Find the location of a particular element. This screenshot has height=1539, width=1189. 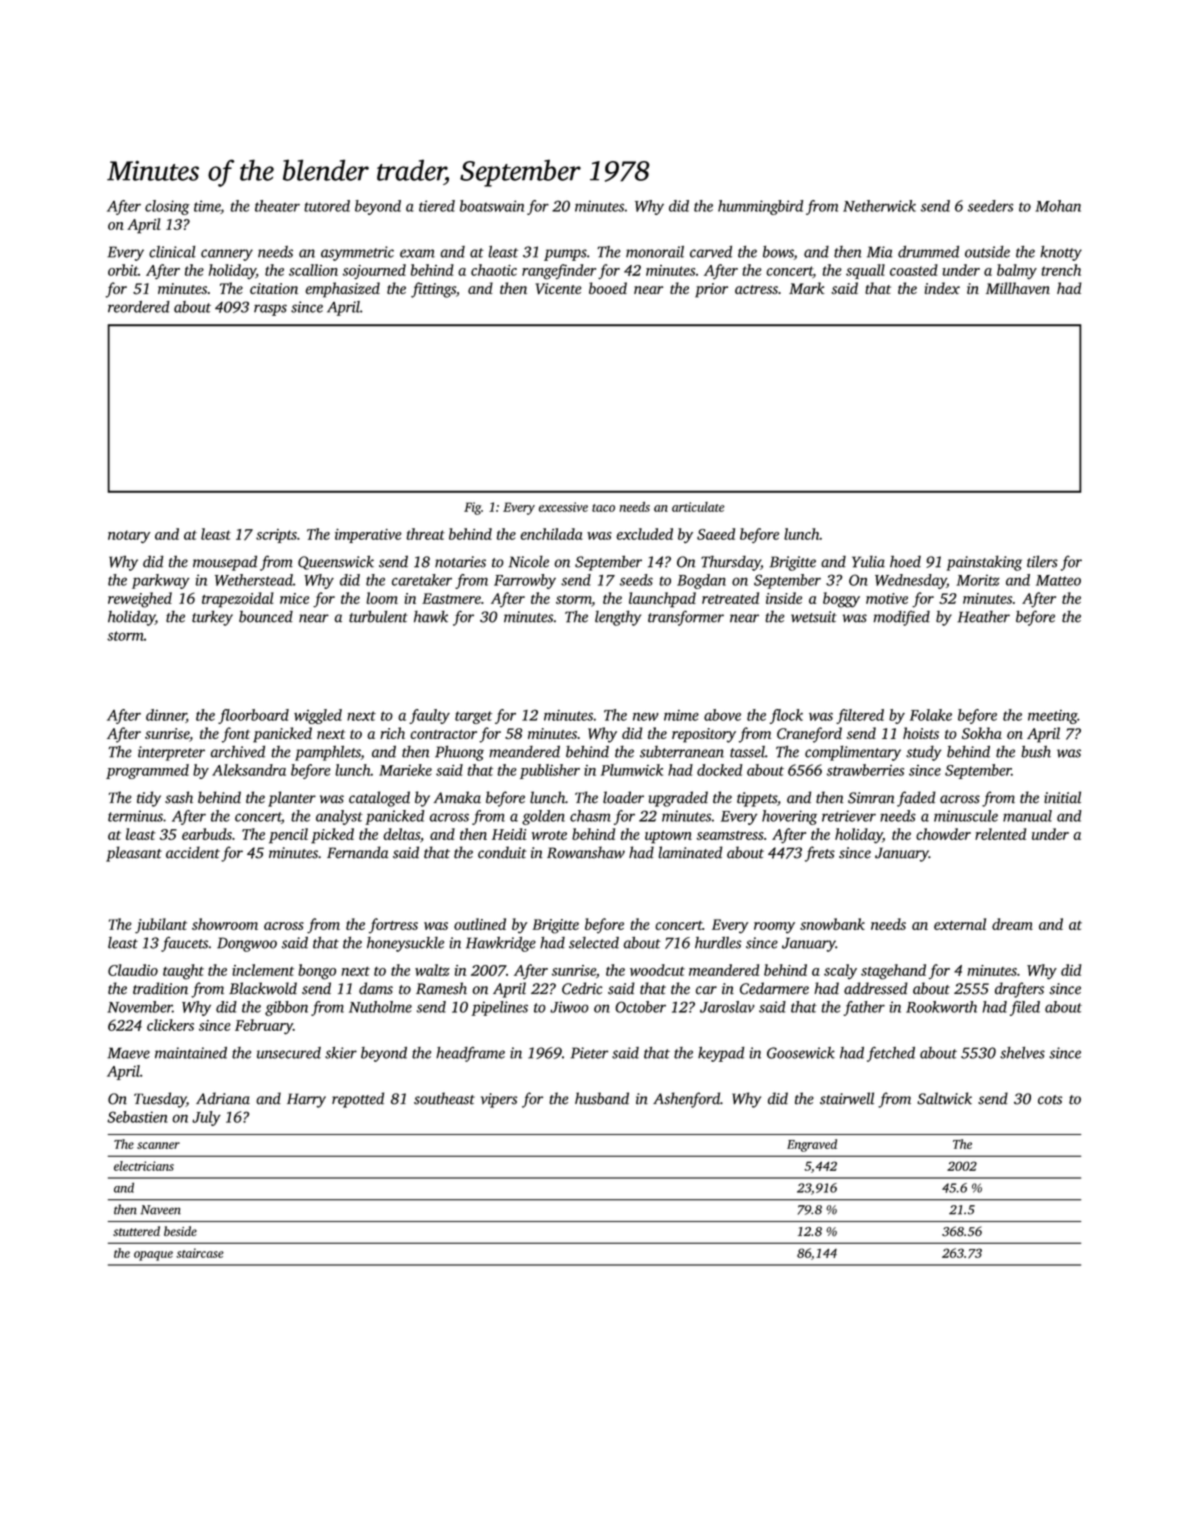

interpreter is located at coordinates (171, 753).
